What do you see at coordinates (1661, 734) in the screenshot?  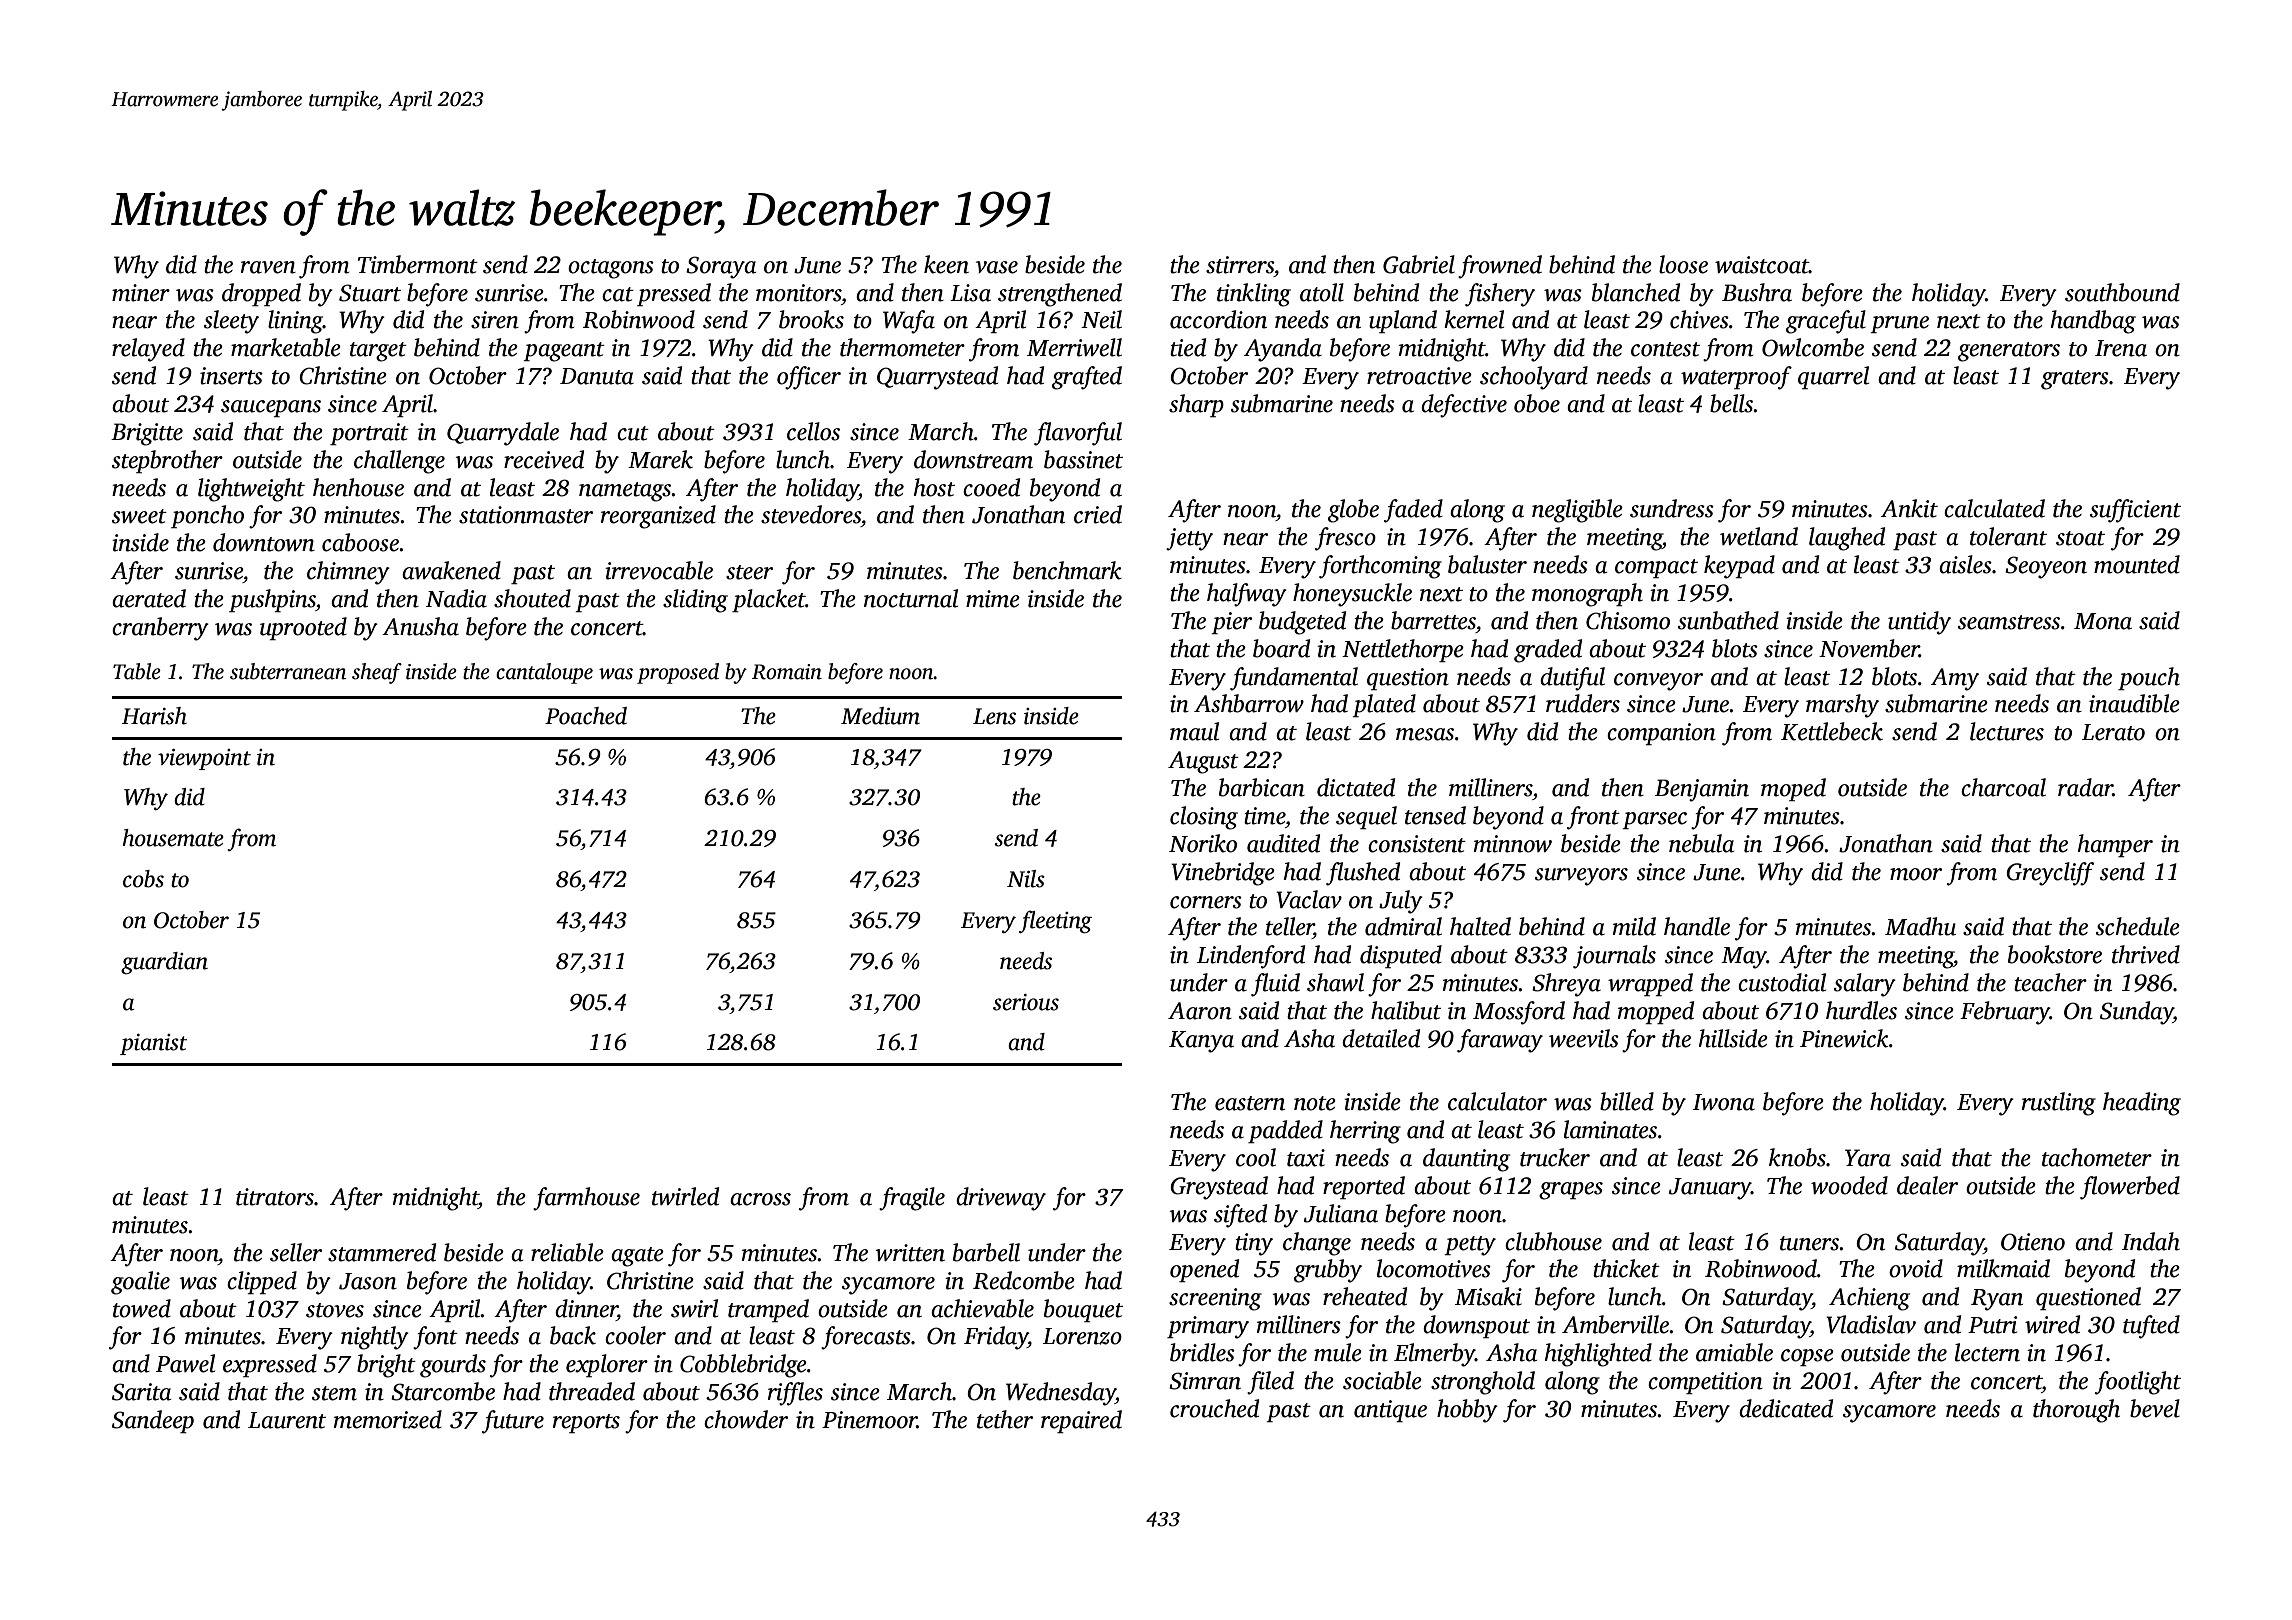 I see `companion` at bounding box center [1661, 734].
